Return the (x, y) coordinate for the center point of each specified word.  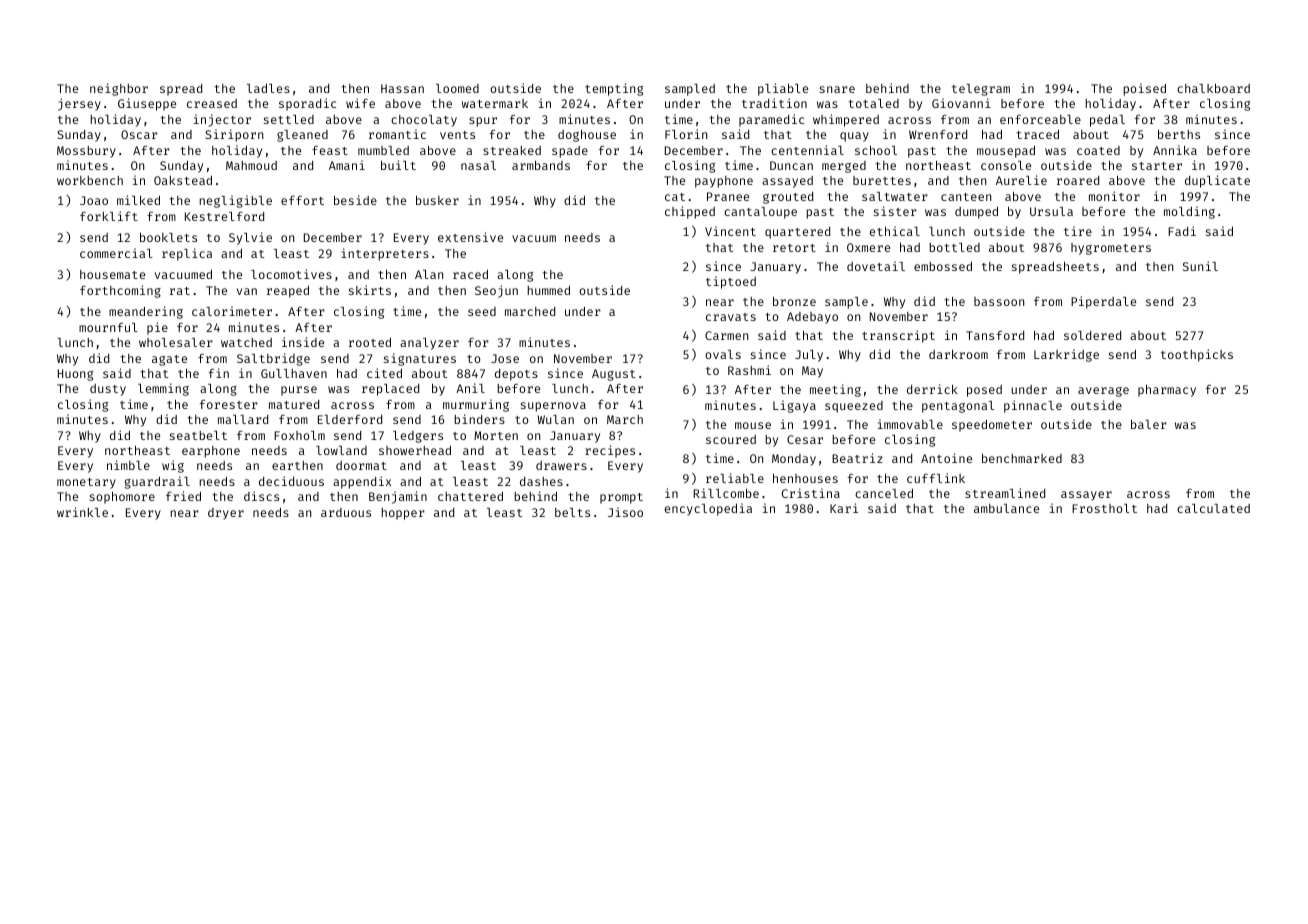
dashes (541, 481)
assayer (1086, 496)
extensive (470, 237)
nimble (128, 465)
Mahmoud (251, 165)
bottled (954, 247)
